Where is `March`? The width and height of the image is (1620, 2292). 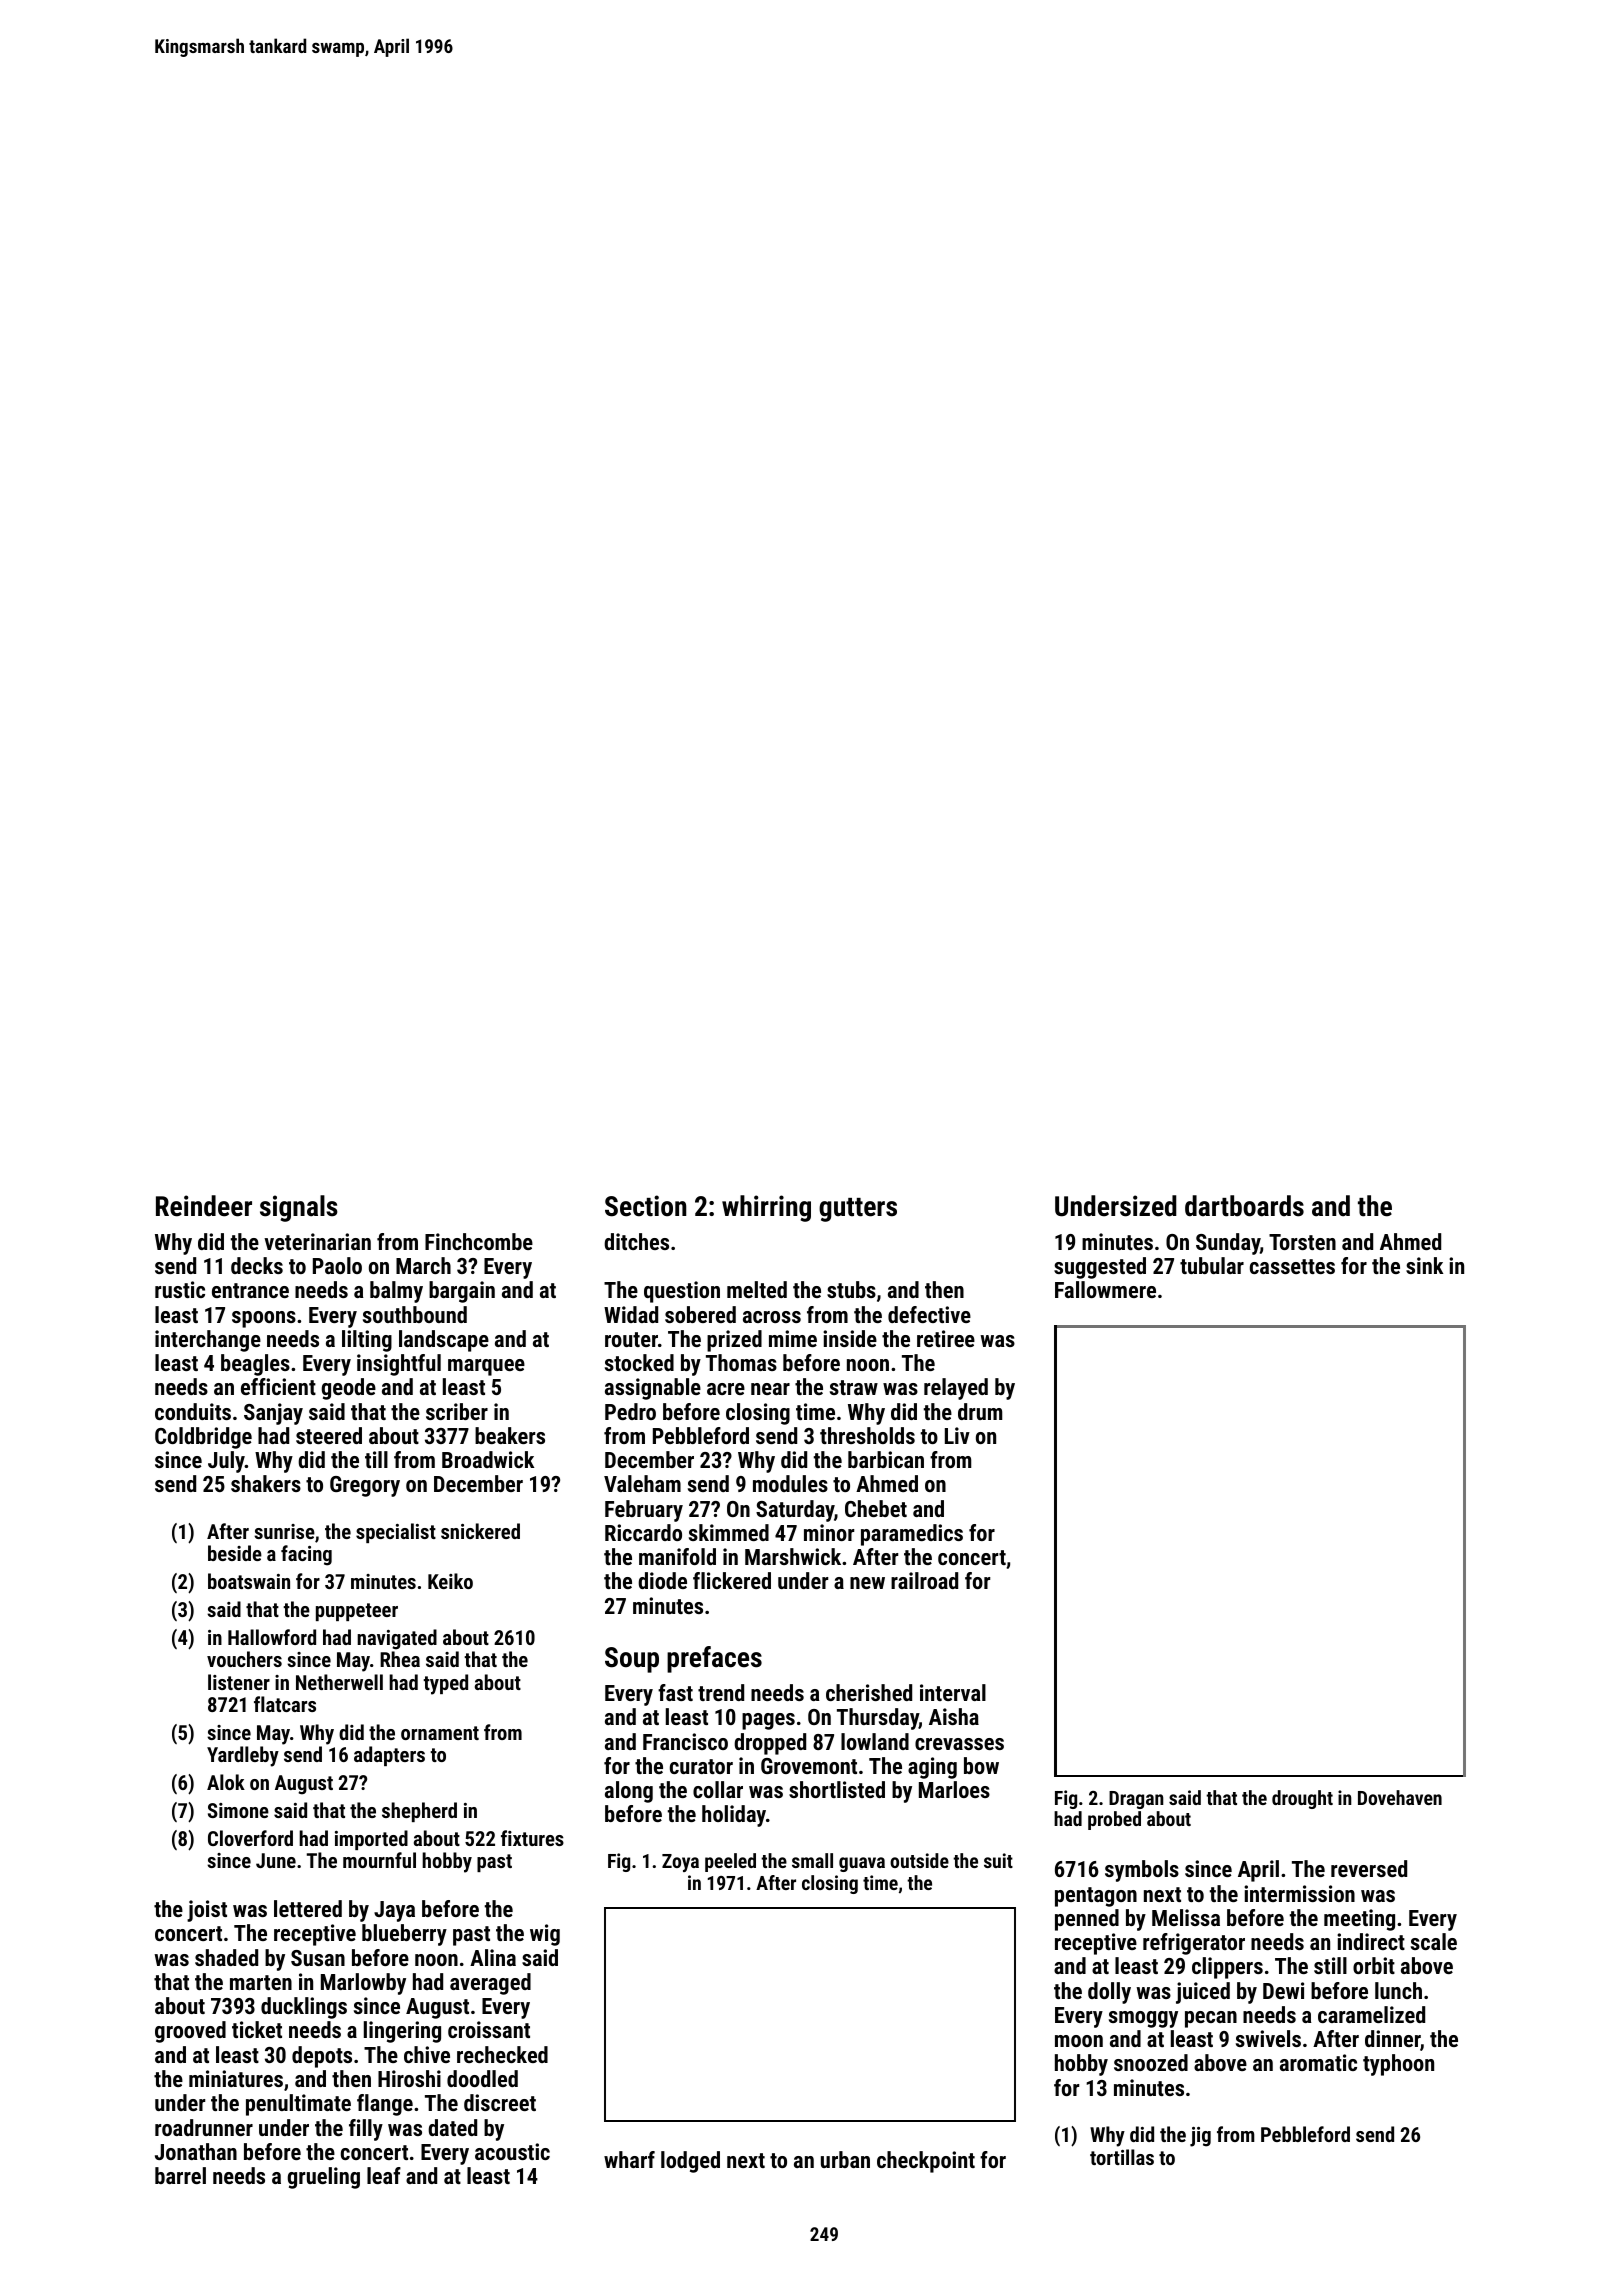
March is located at coordinates (423, 1265).
